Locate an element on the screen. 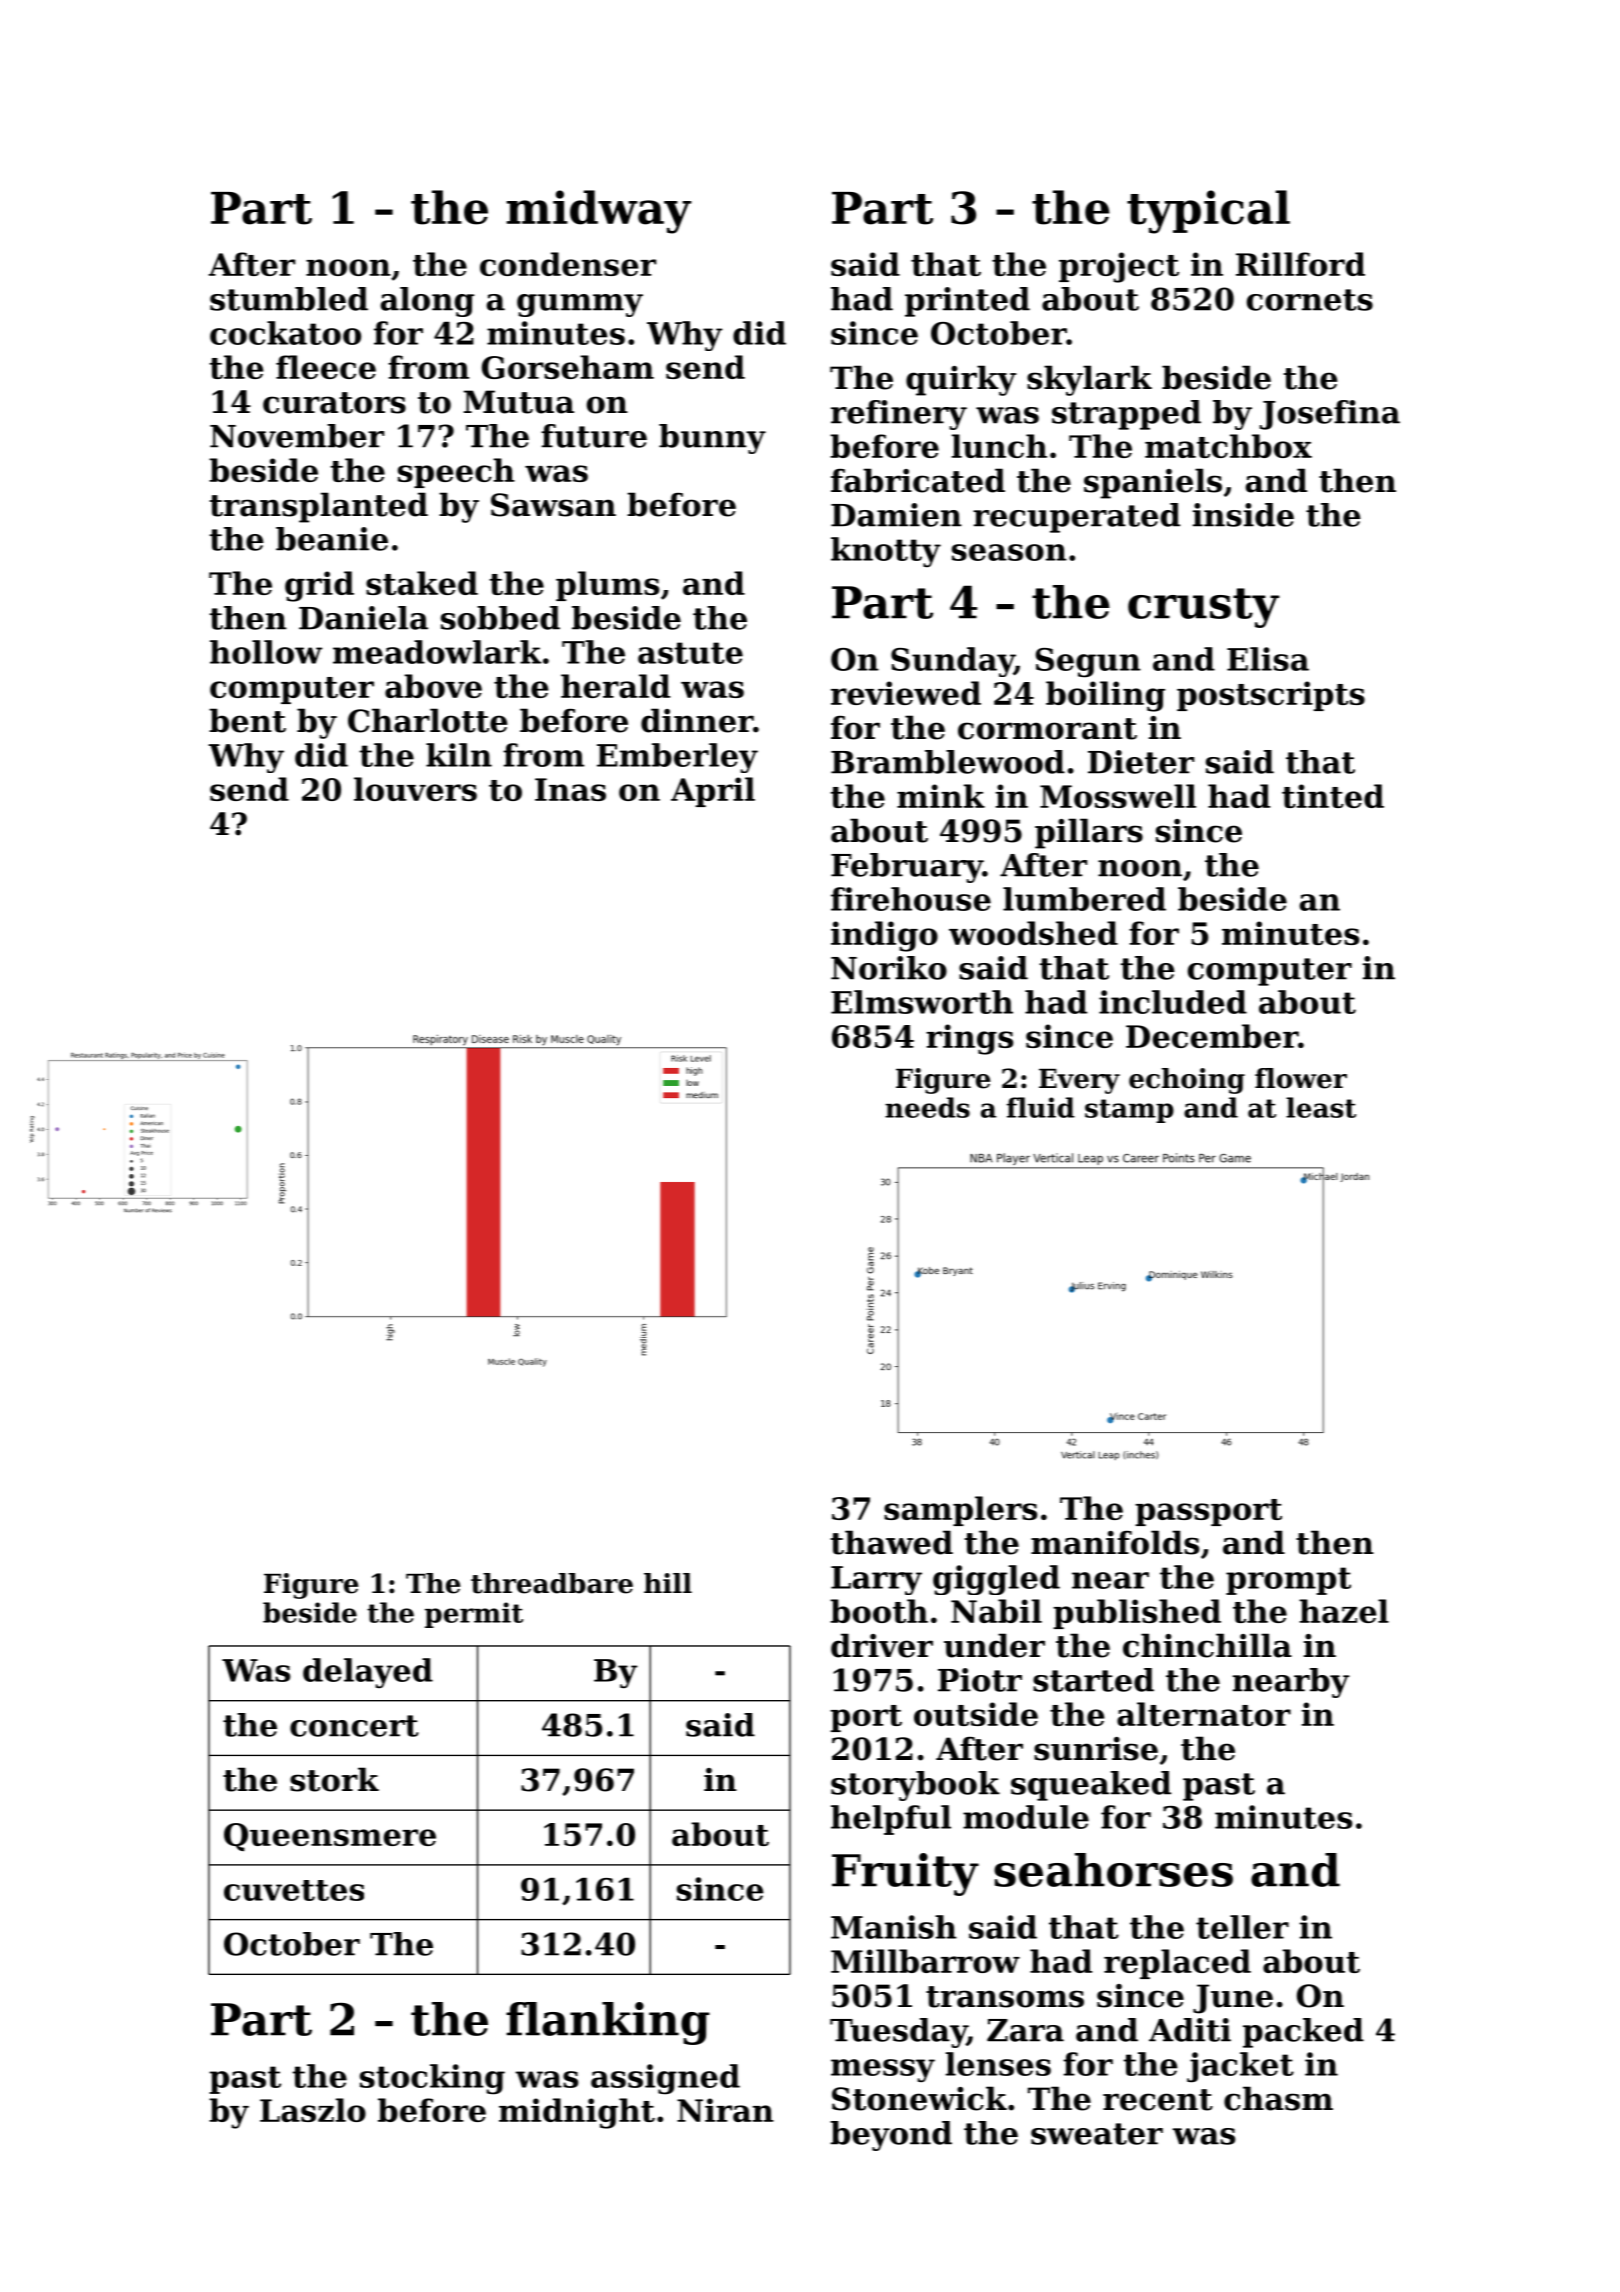 This screenshot has width=1620, height=2292. permit is located at coordinates (474, 1615).
